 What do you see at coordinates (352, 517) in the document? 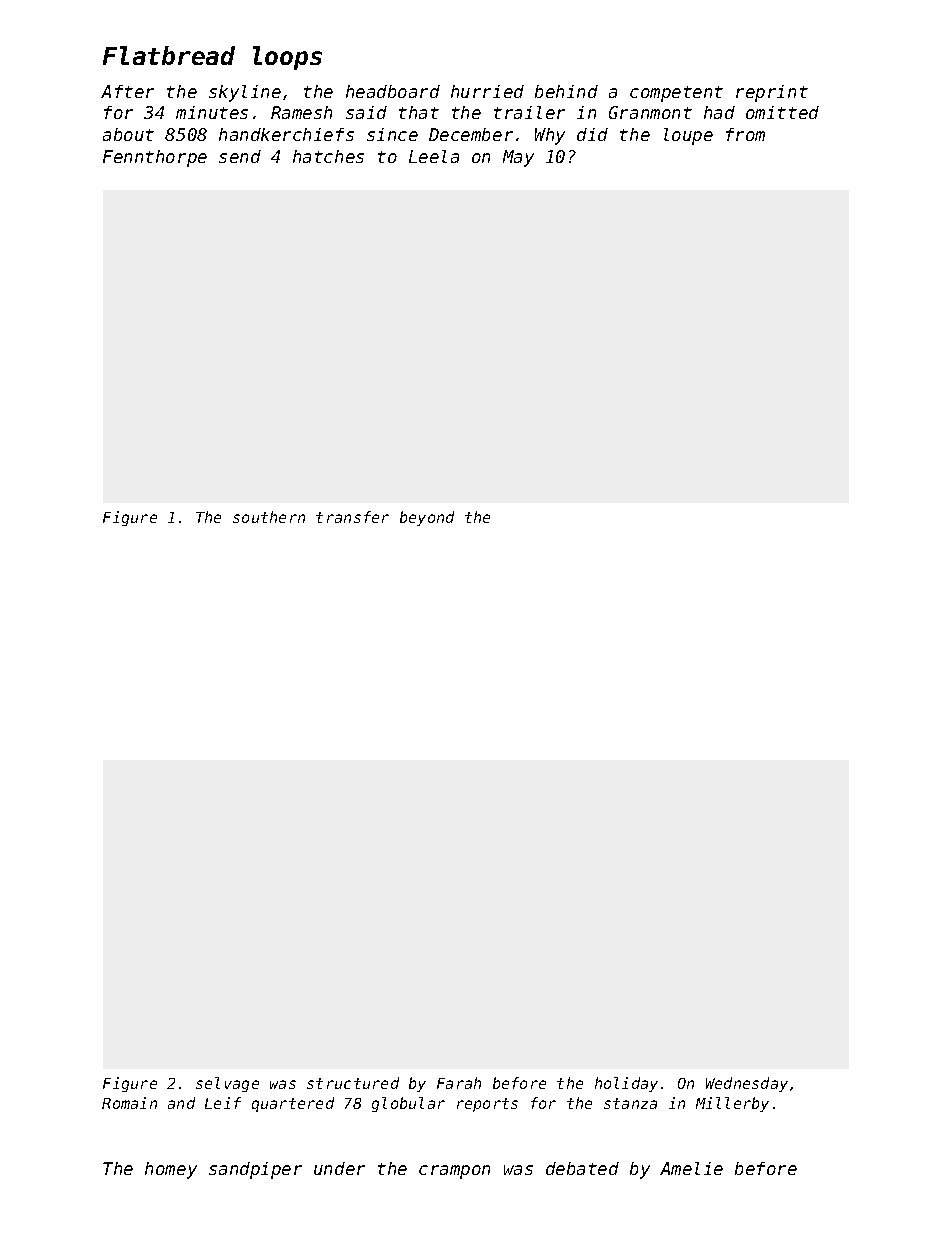
I see `transfer` at bounding box center [352, 517].
